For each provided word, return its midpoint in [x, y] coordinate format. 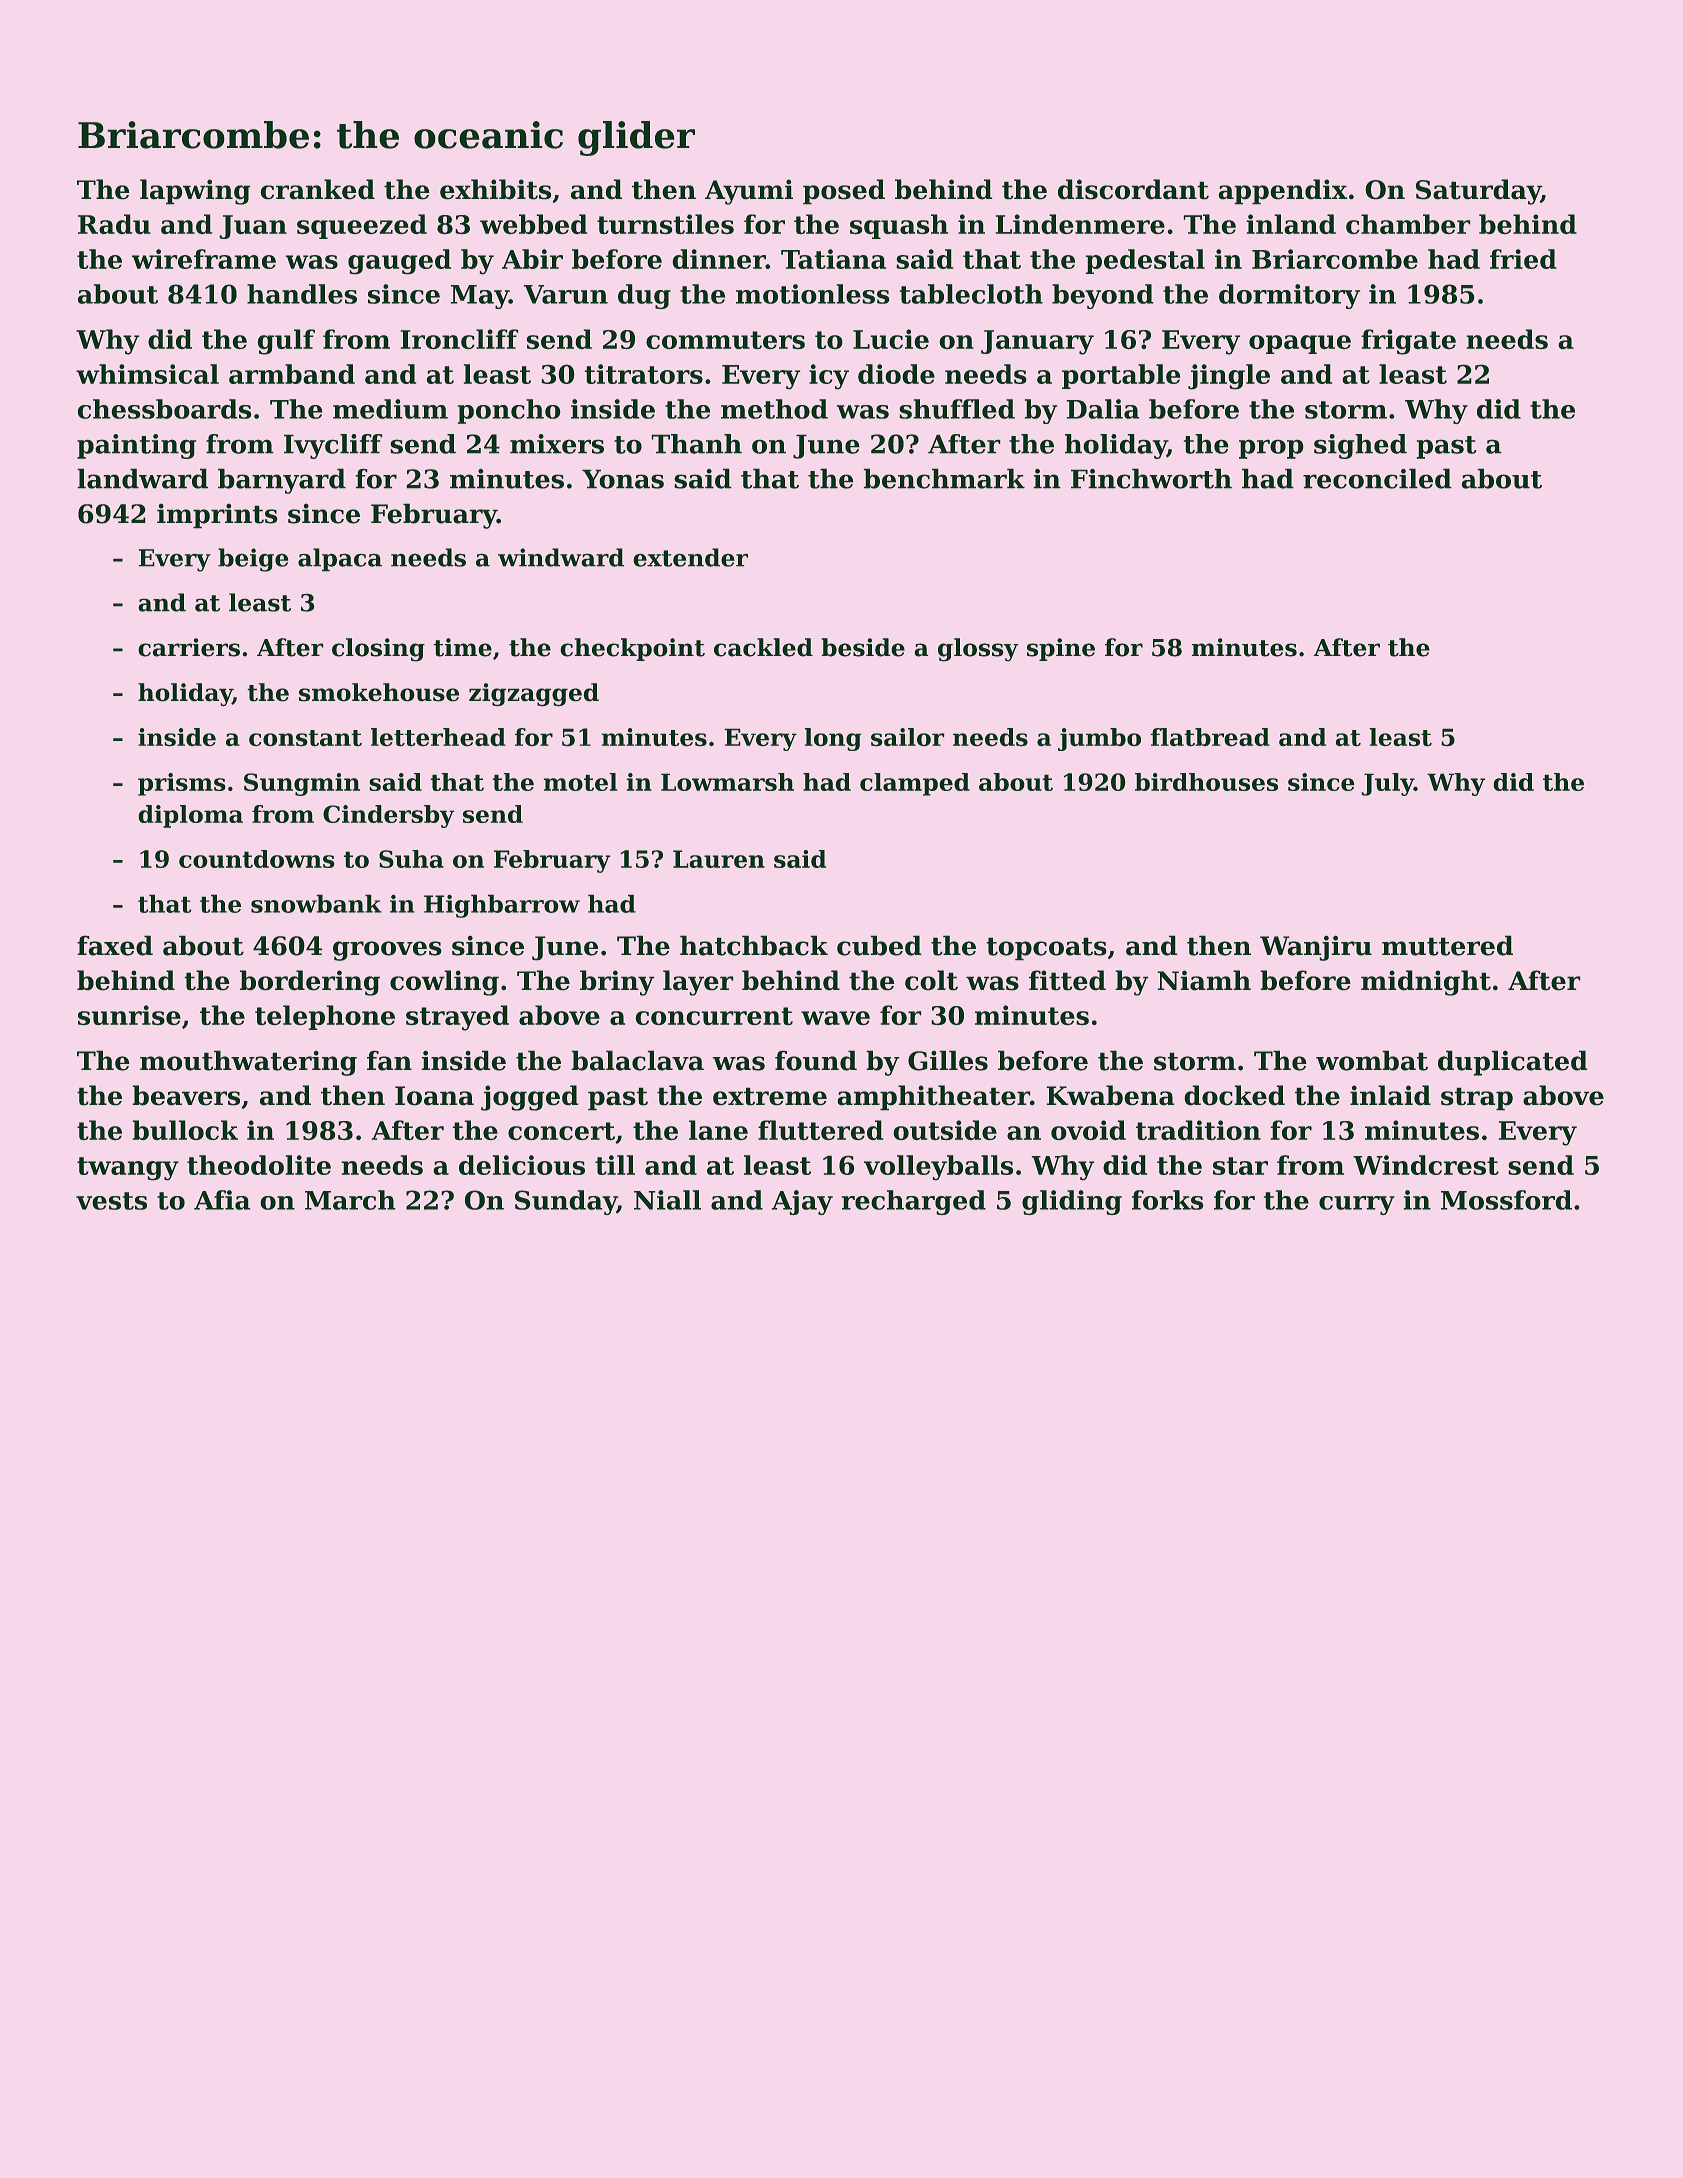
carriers [189, 647]
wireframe [204, 259]
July [1388, 784]
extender [691, 557]
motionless [812, 294]
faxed [115, 946]
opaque [1300, 344]
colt [931, 980]
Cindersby [388, 816]
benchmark [944, 479]
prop [1271, 449]
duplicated [1512, 1063]
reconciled [1377, 479]
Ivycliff [333, 446]
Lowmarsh [727, 782]
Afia [222, 1200]
